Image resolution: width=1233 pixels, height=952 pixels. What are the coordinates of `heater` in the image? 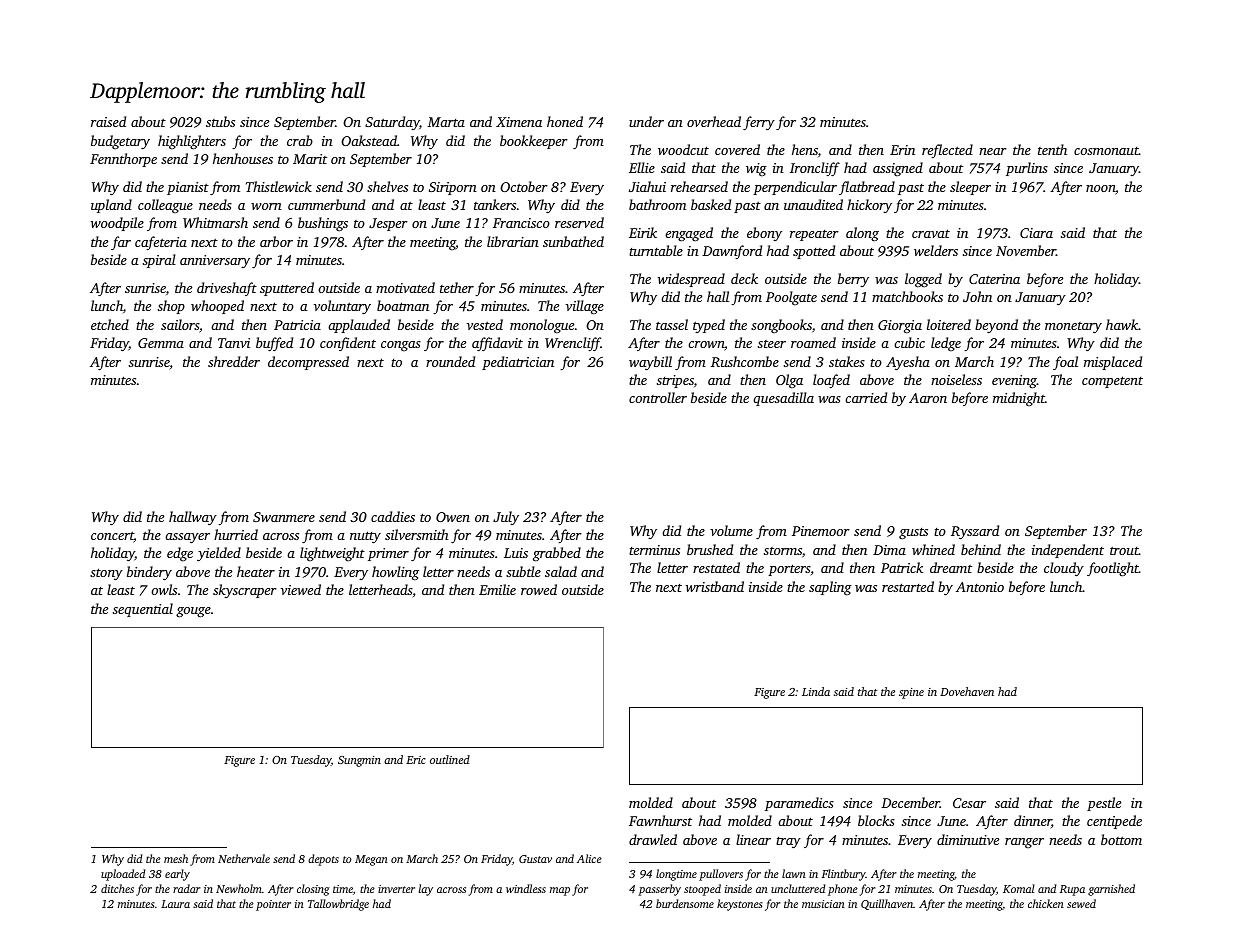 It's located at (256, 571).
